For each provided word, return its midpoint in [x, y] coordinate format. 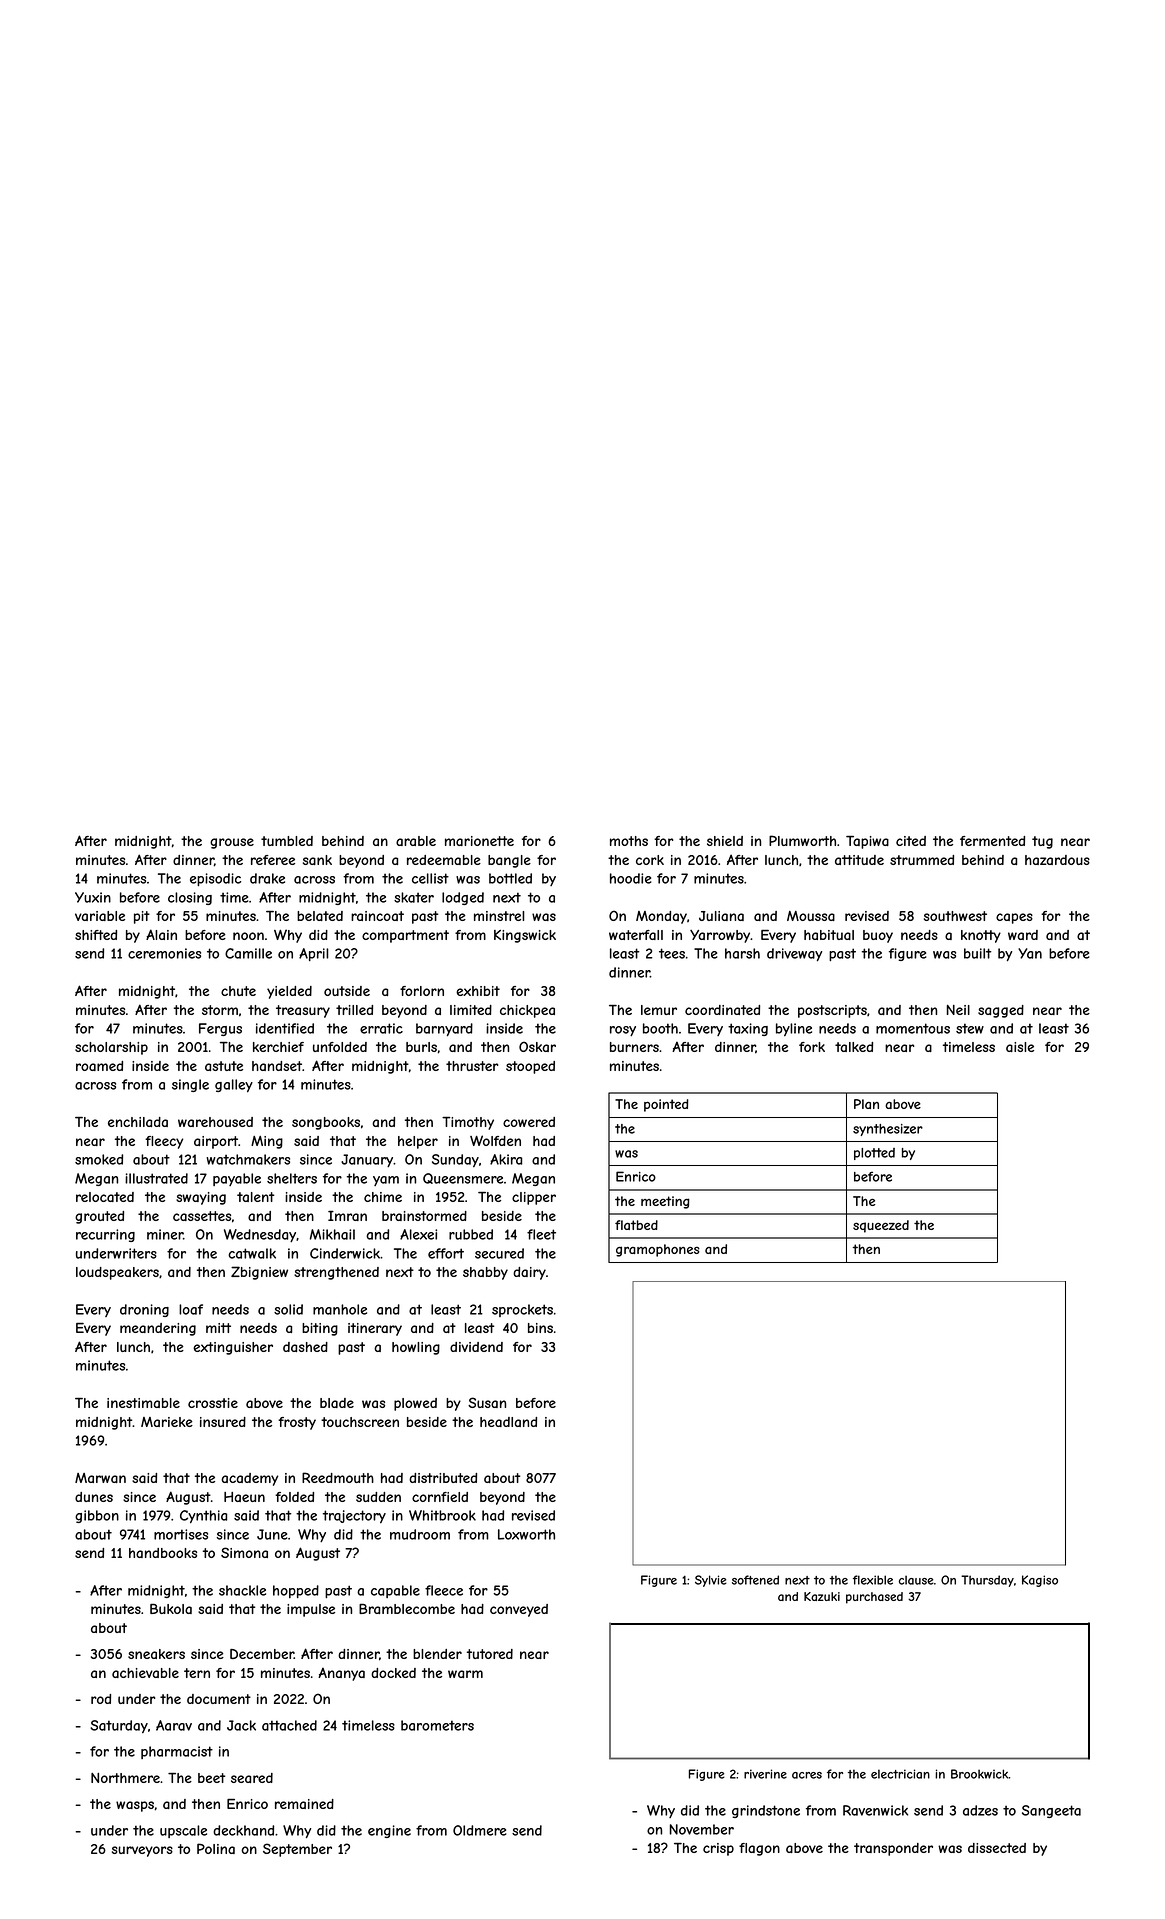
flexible [873, 1580]
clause [916, 1580]
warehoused [215, 1122]
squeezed [881, 1226]
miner [165, 1234]
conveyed [519, 1610]
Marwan [100, 1478]
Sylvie [711, 1581]
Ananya [341, 1674]
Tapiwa [867, 842]
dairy [529, 1273]
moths [629, 841]
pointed [666, 1105]
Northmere [125, 1778]
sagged [1001, 1011]
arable [416, 841]
